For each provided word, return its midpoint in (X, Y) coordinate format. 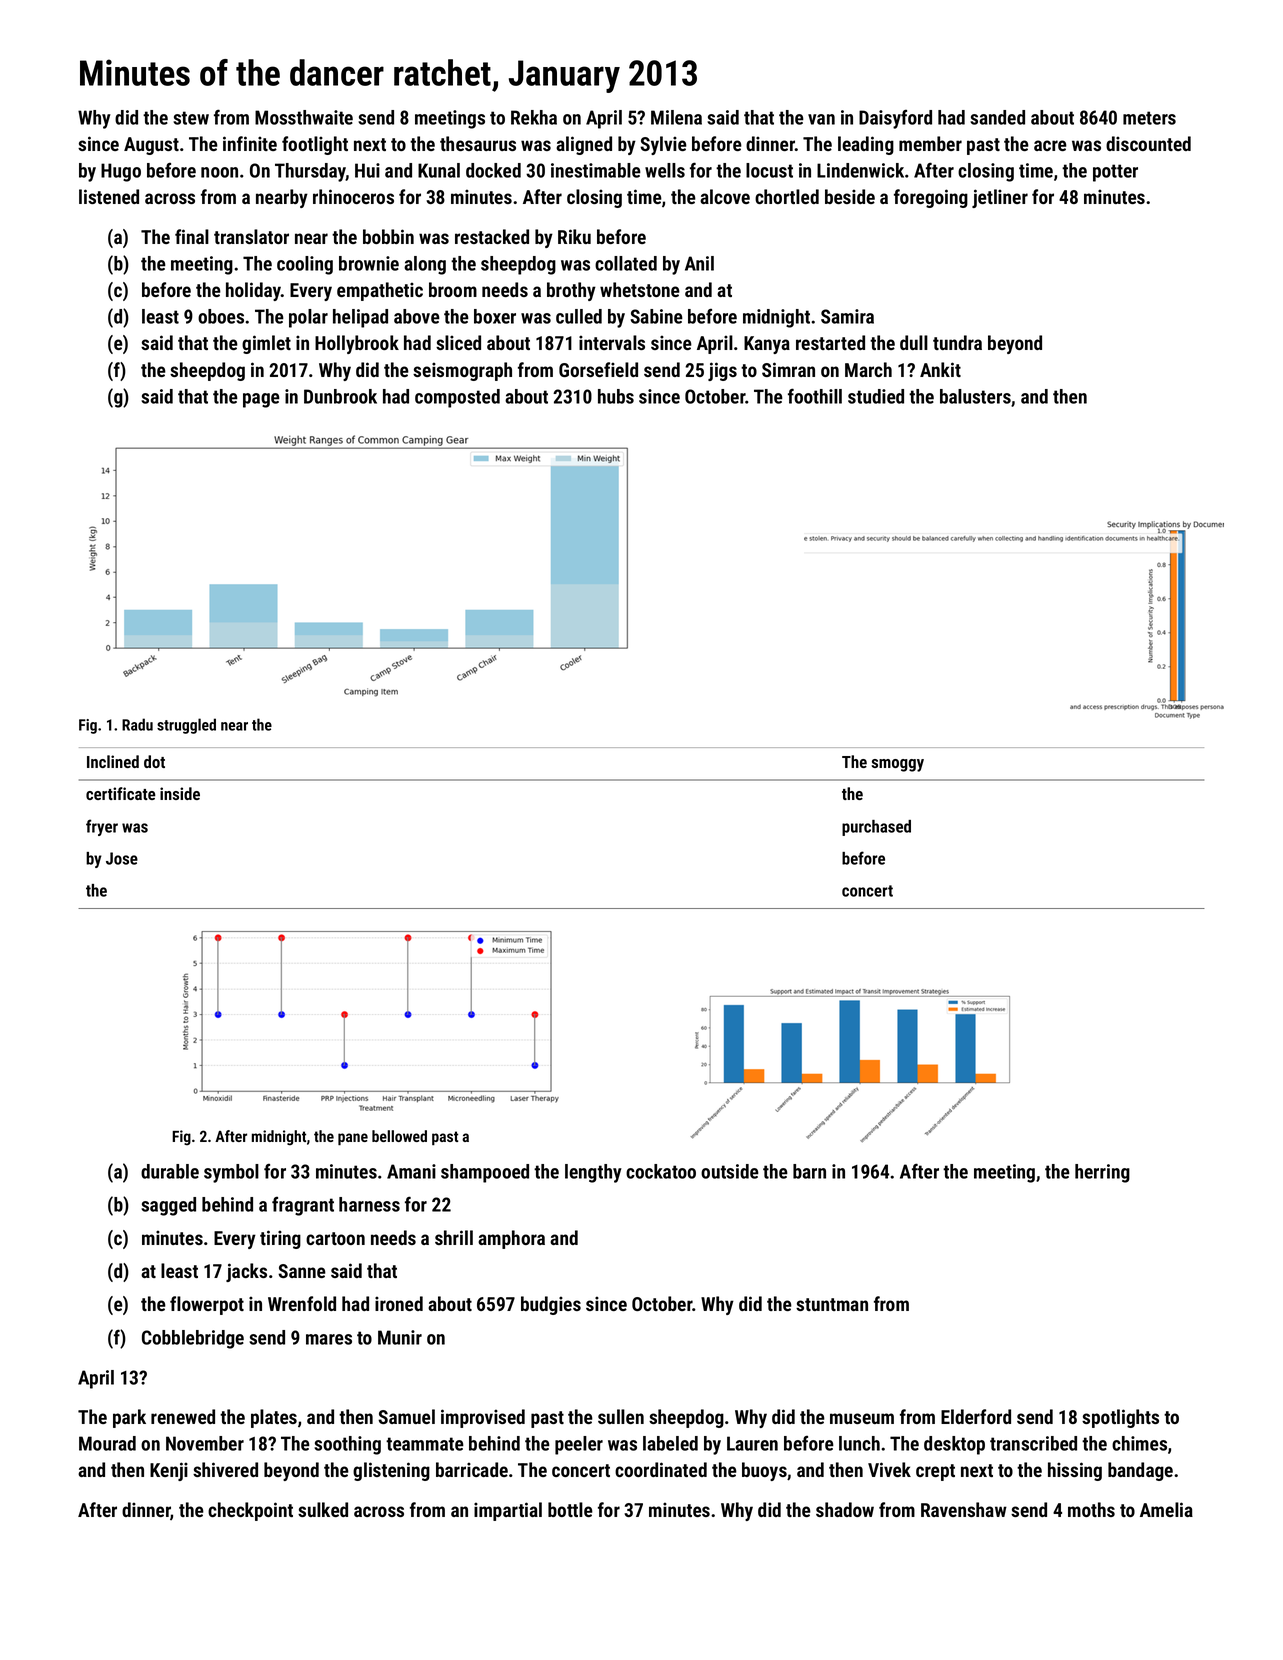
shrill (454, 1237)
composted (457, 398)
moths (1091, 1509)
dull (914, 342)
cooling (305, 265)
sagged (168, 1206)
